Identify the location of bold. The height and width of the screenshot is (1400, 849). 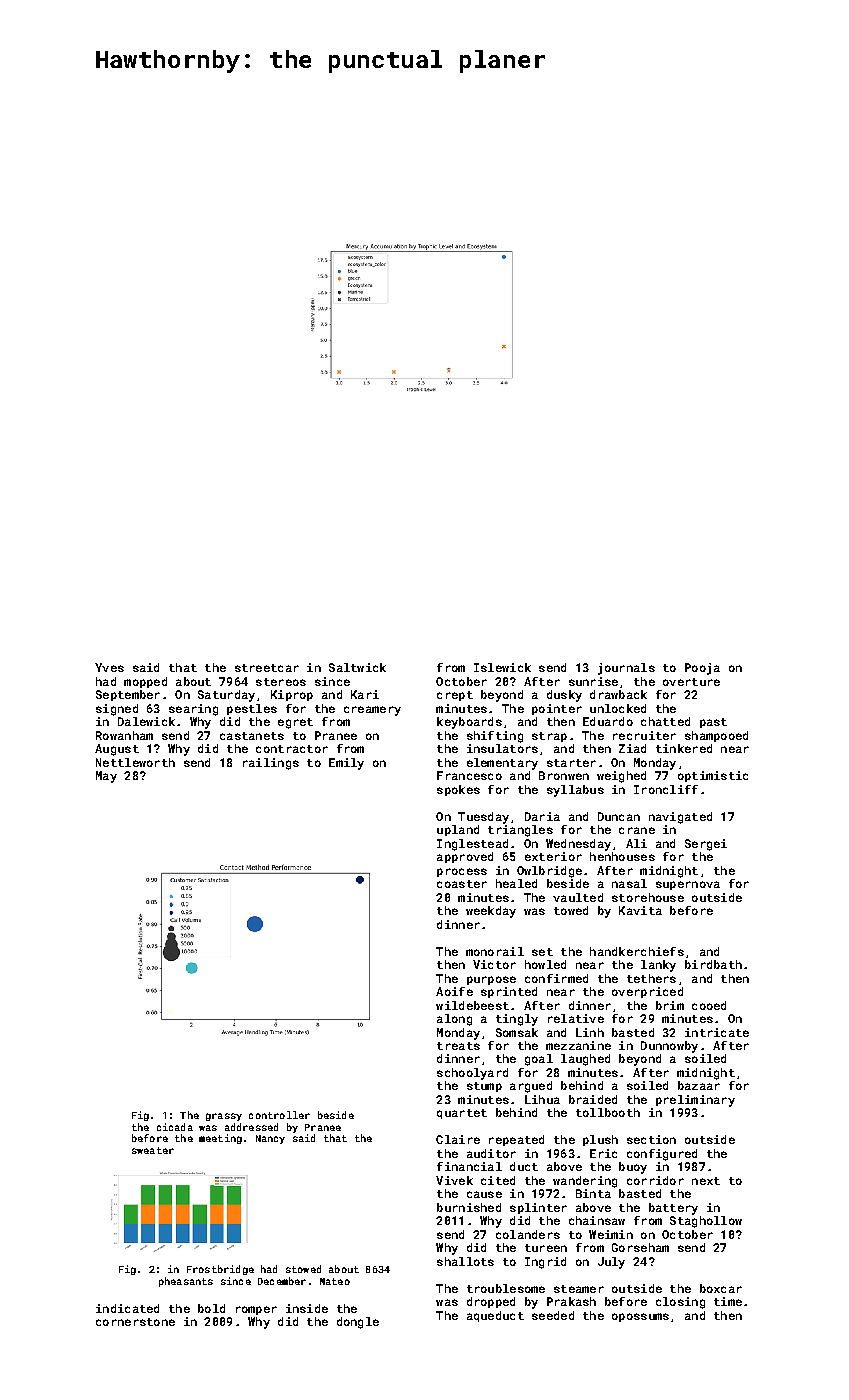
(211, 1308).
